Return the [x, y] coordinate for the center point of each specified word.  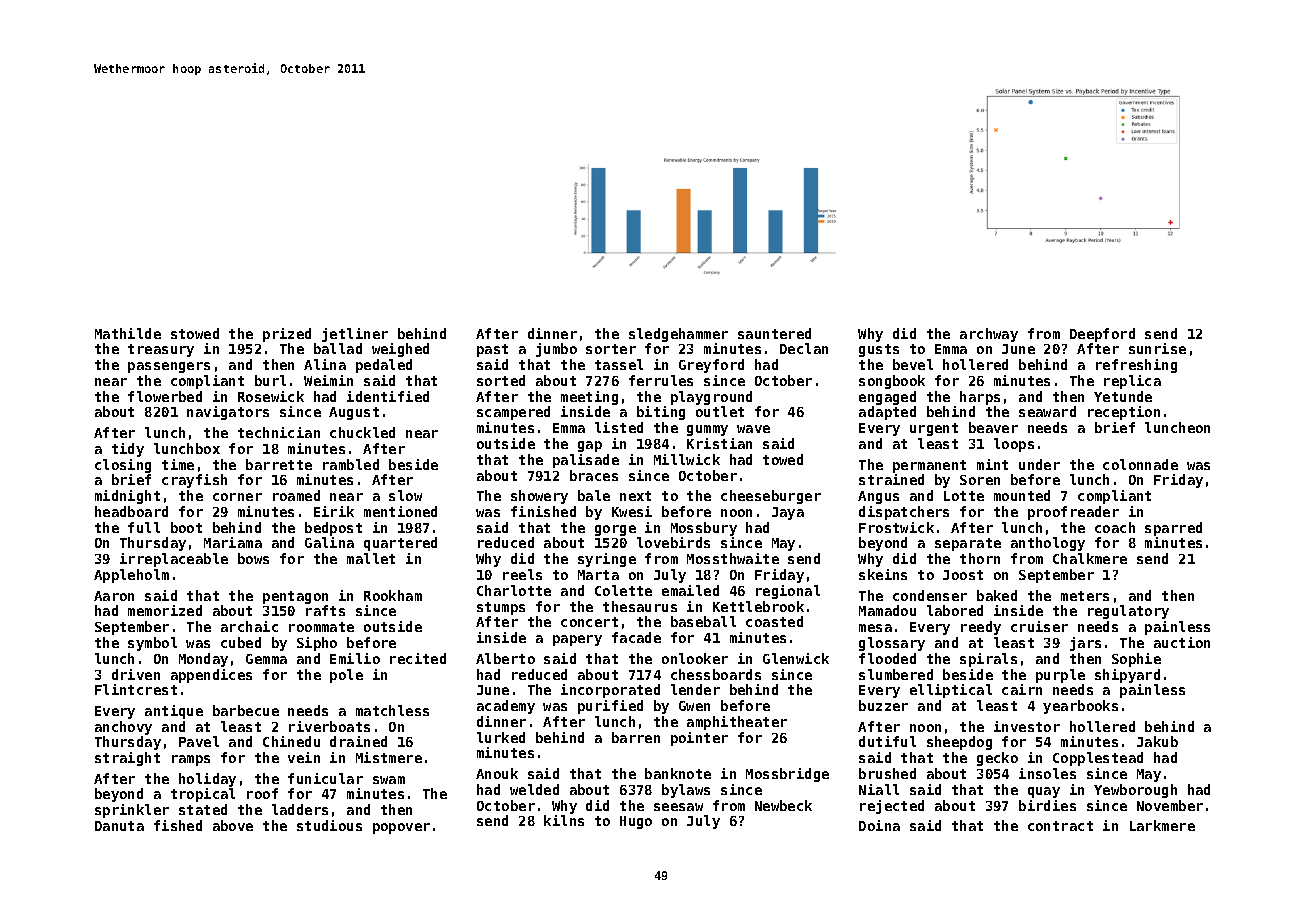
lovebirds [673, 542]
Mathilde [128, 333]
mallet [371, 558]
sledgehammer [678, 335]
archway [989, 335]
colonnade [1140, 464]
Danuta [119, 826]
